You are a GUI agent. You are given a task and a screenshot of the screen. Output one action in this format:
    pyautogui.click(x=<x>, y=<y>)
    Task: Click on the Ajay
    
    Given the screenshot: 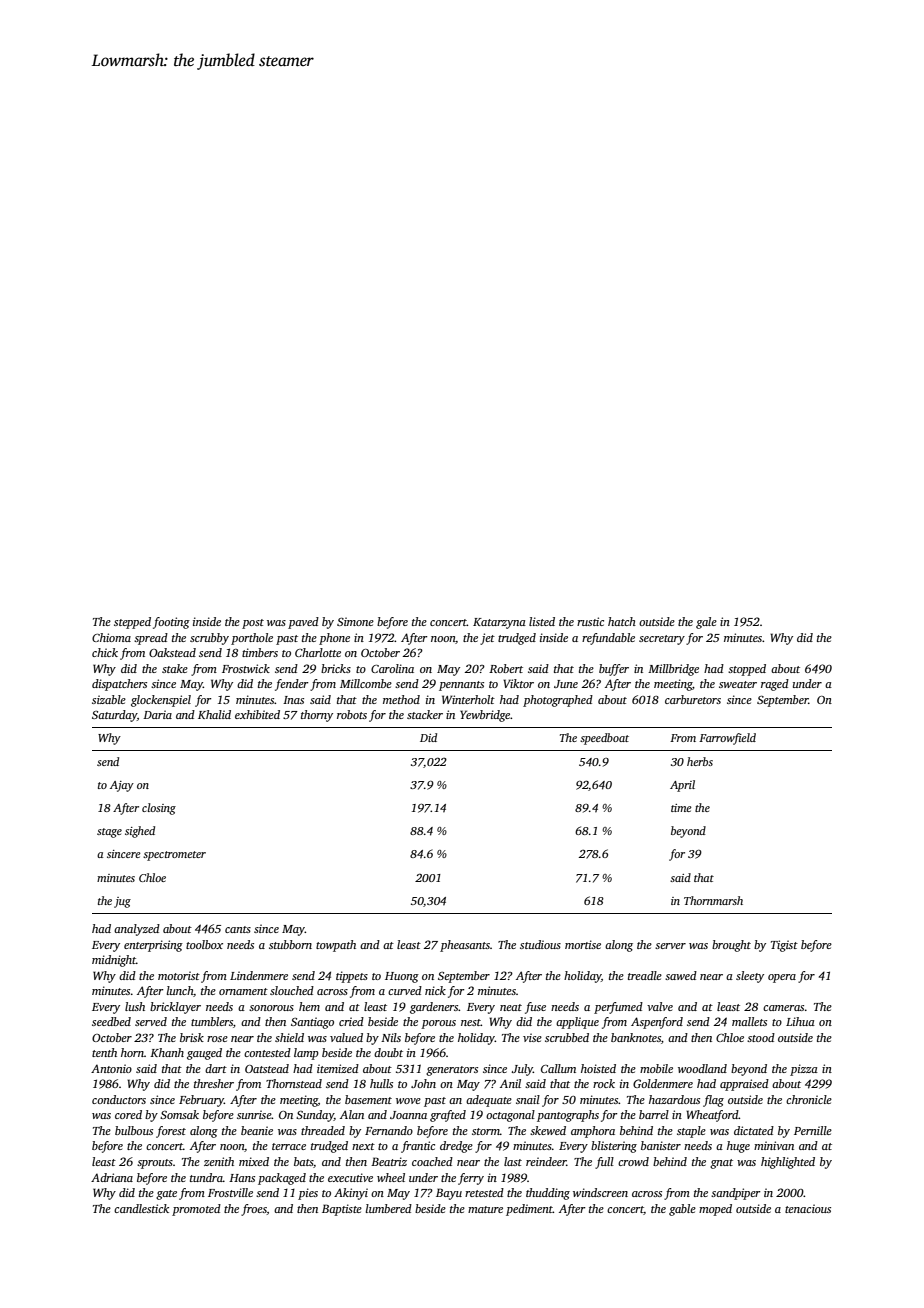 What is the action you would take?
    pyautogui.click(x=122, y=786)
